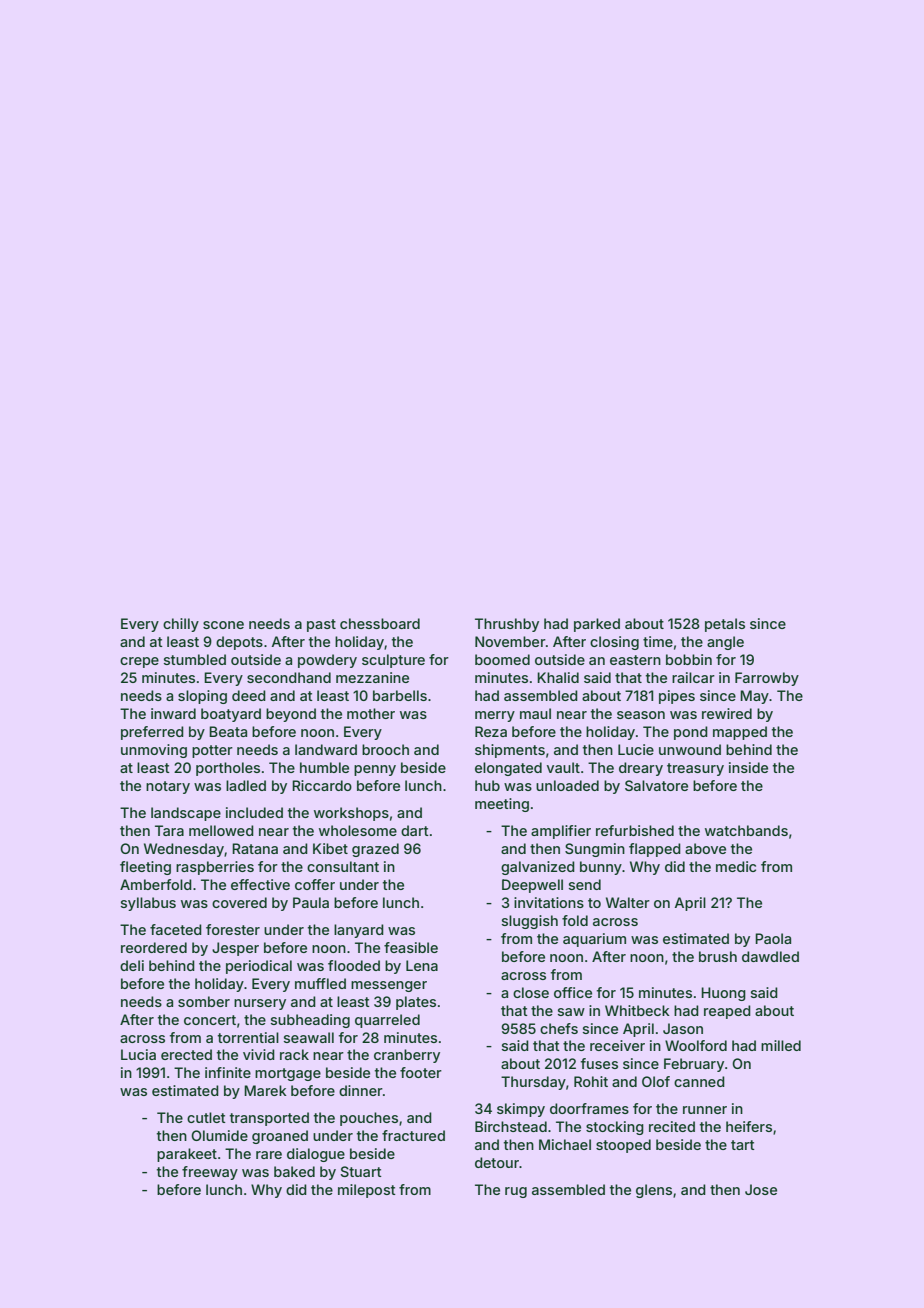  Describe the element at coordinates (597, 625) in the image. I see `parked` at that location.
